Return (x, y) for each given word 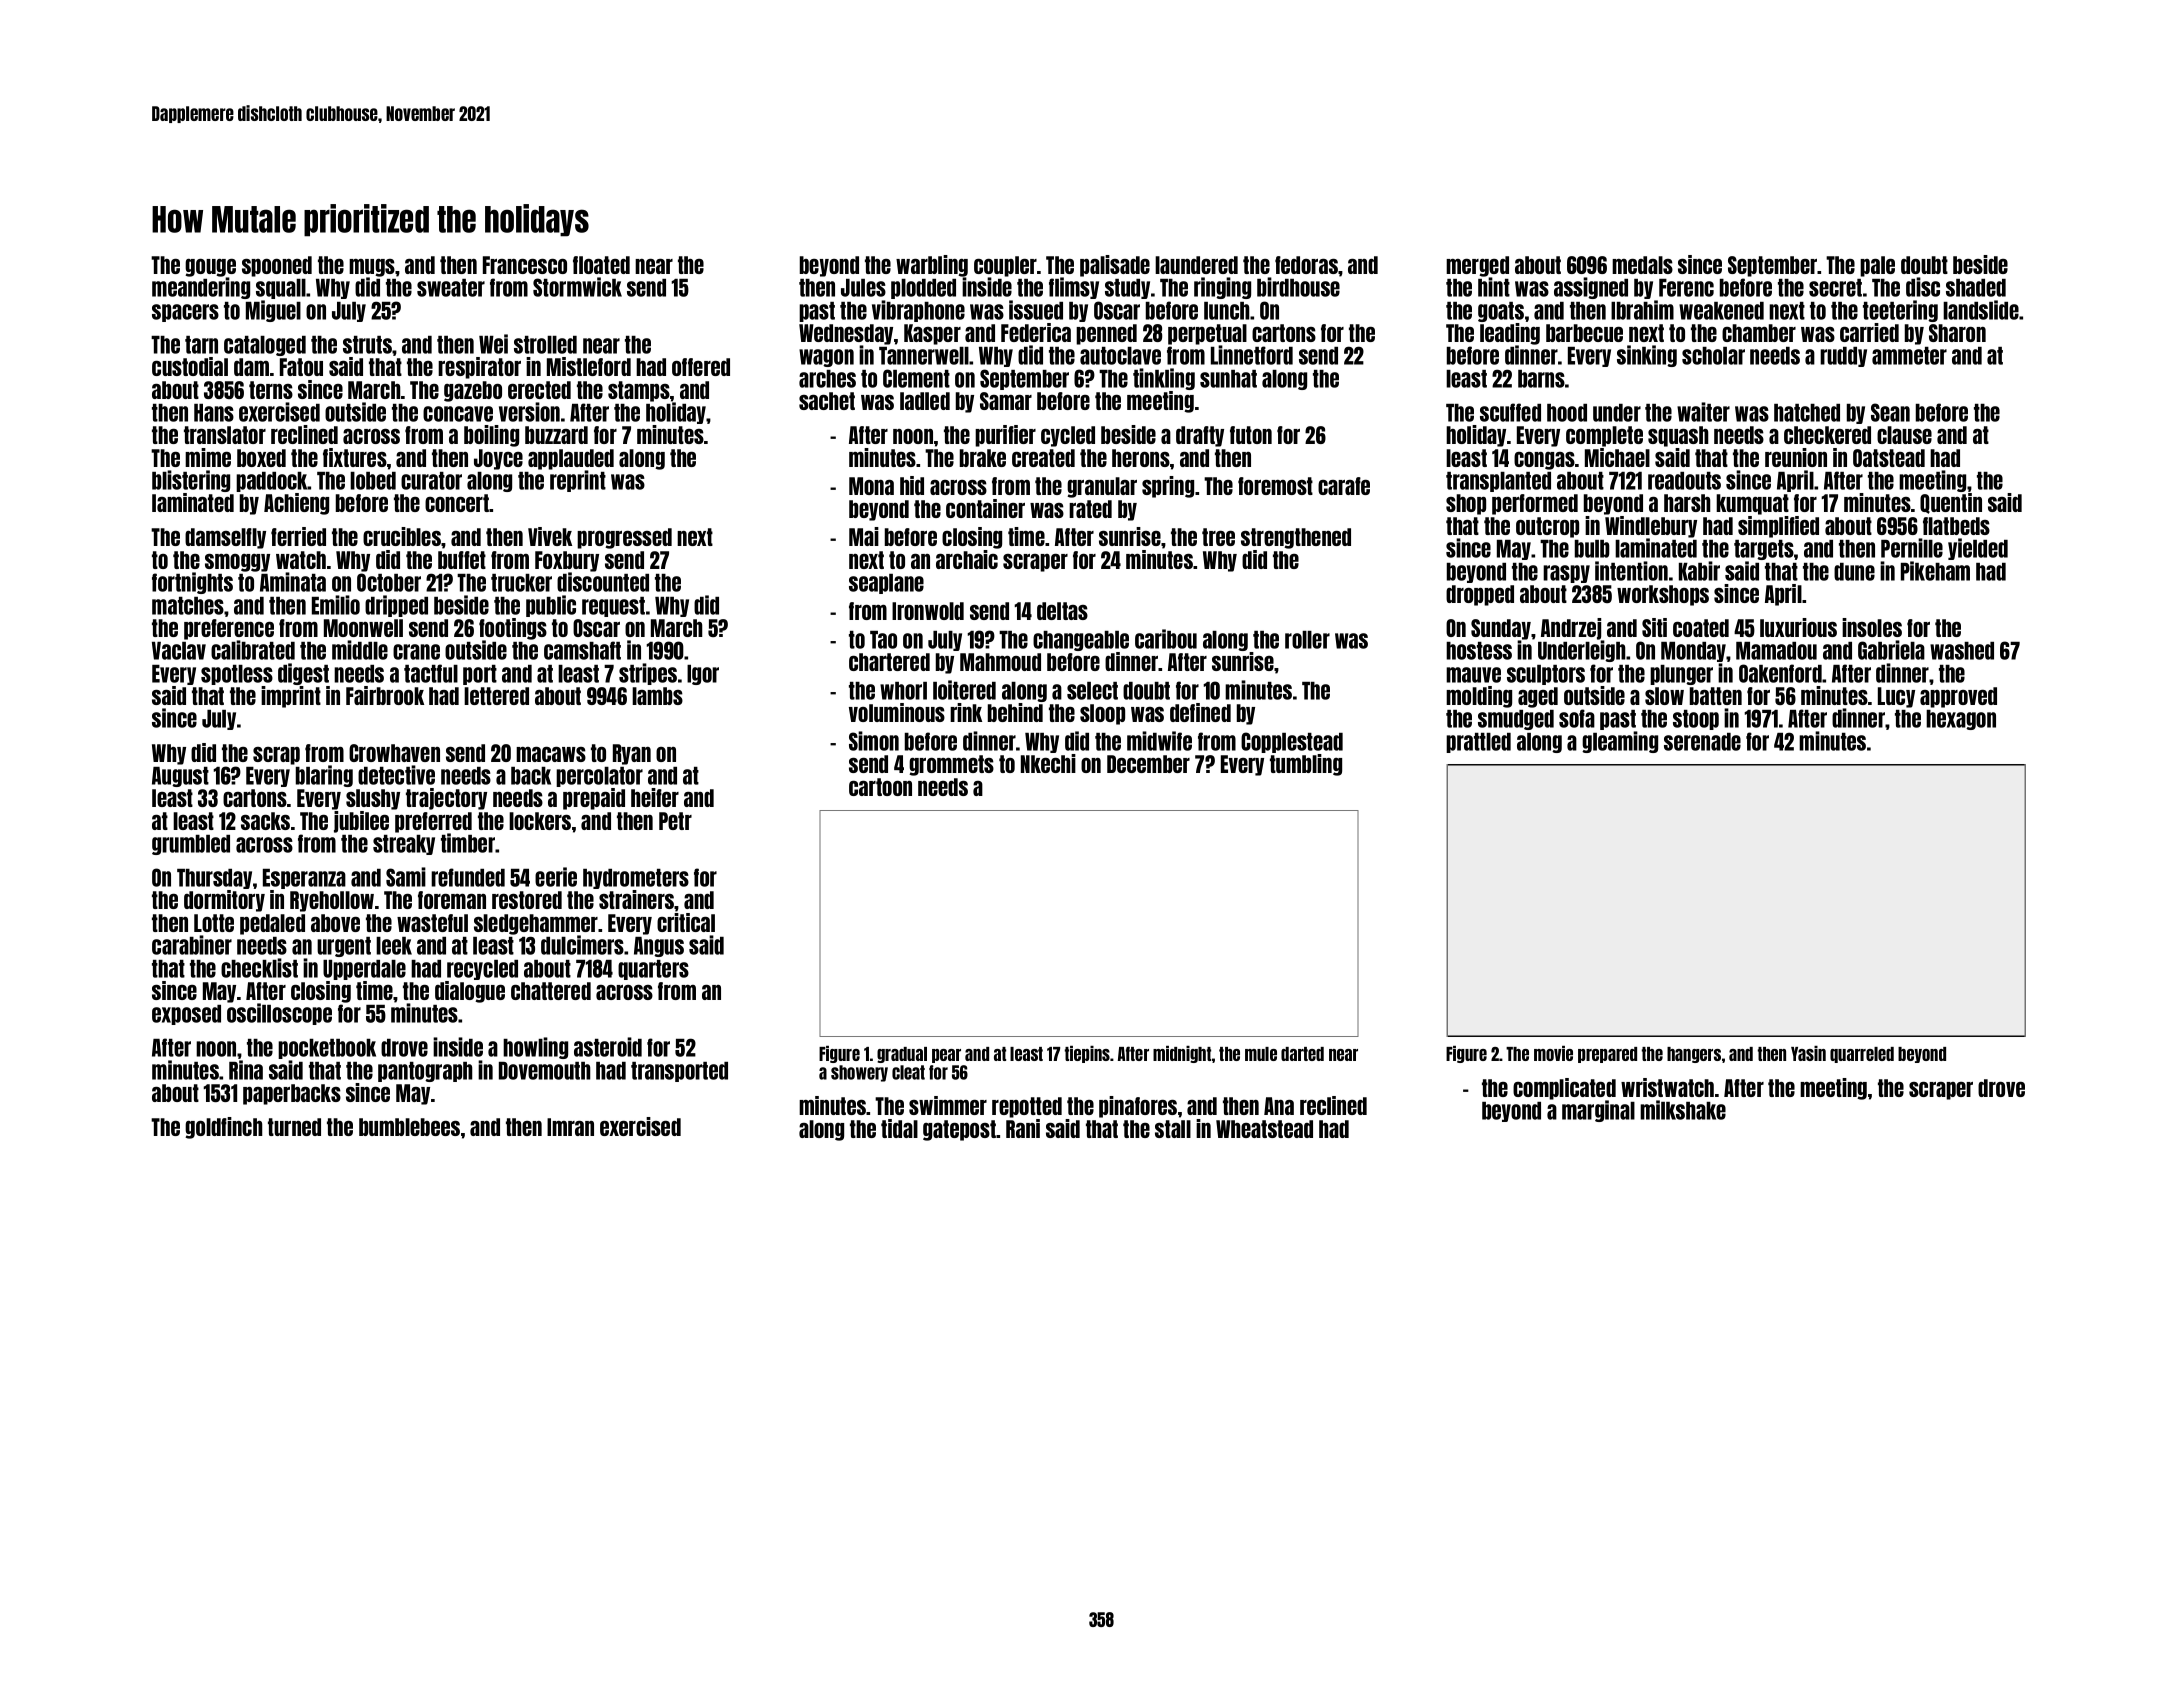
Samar (1006, 401)
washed (1962, 651)
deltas (1062, 611)
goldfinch (223, 1128)
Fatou (301, 367)
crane (416, 652)
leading (1510, 334)
